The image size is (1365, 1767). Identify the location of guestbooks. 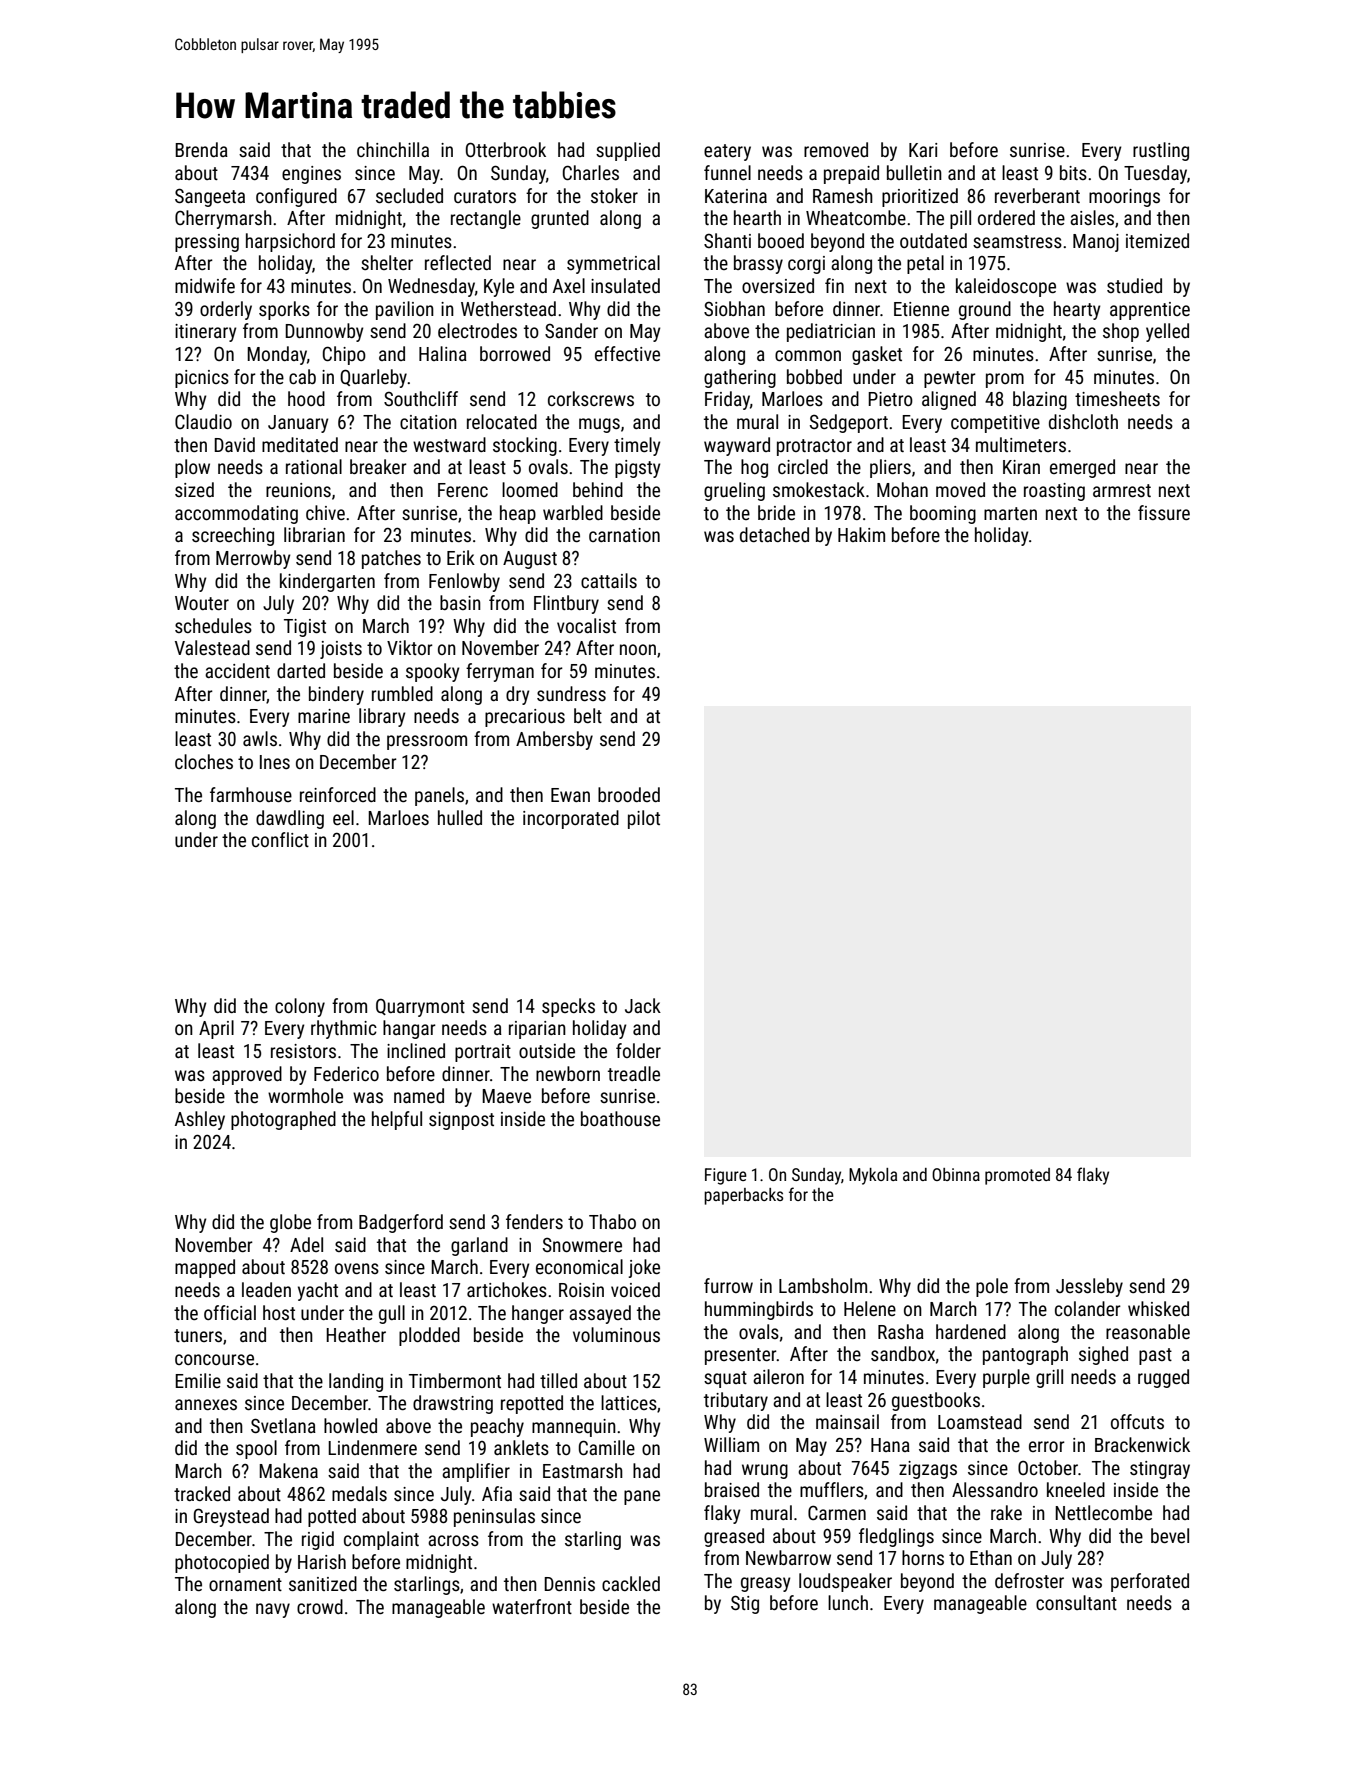
(936, 1401).
